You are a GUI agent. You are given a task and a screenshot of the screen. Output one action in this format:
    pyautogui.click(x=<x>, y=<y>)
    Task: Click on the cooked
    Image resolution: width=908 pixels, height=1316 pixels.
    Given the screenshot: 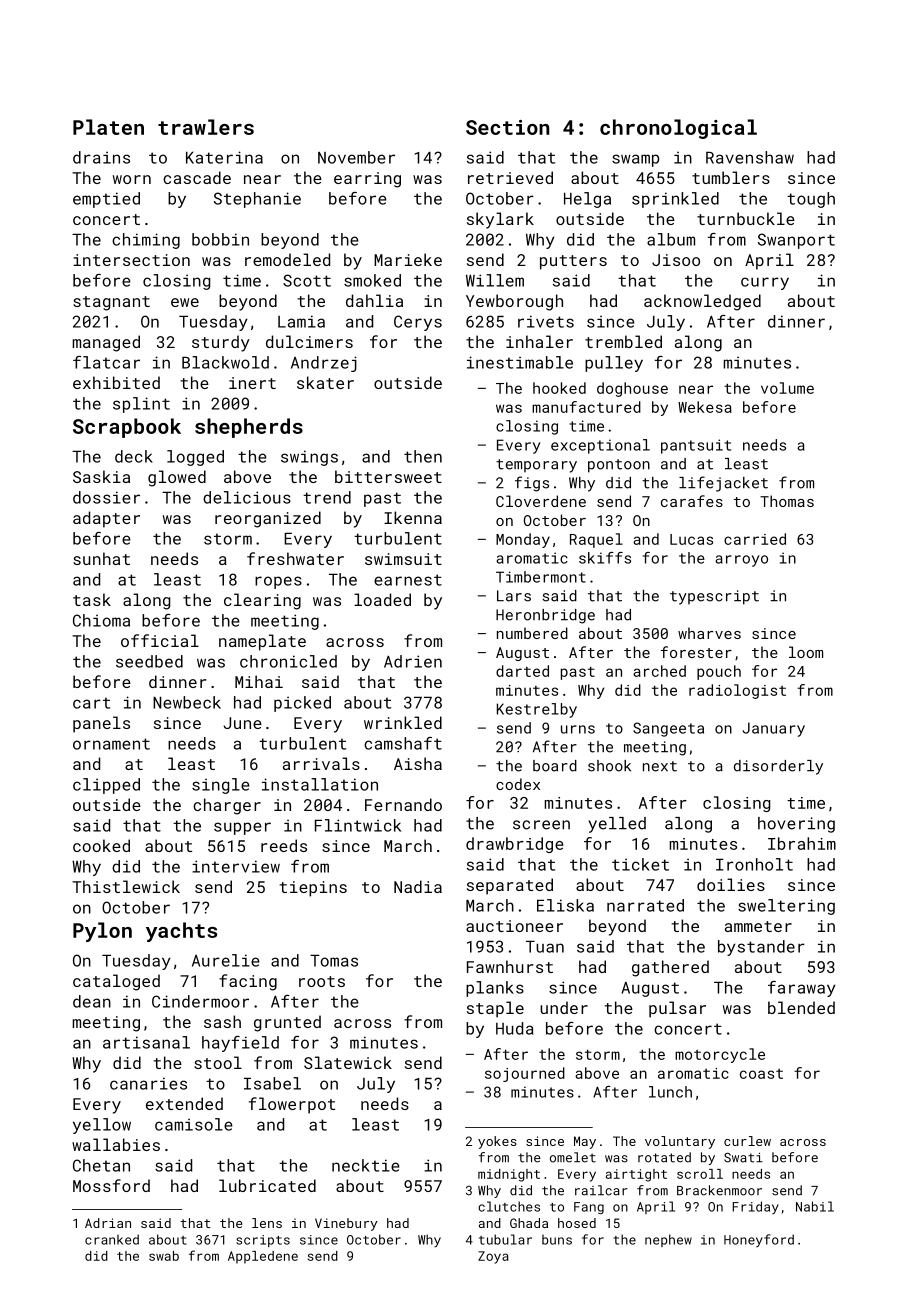 What is the action you would take?
    pyautogui.click(x=101, y=845)
